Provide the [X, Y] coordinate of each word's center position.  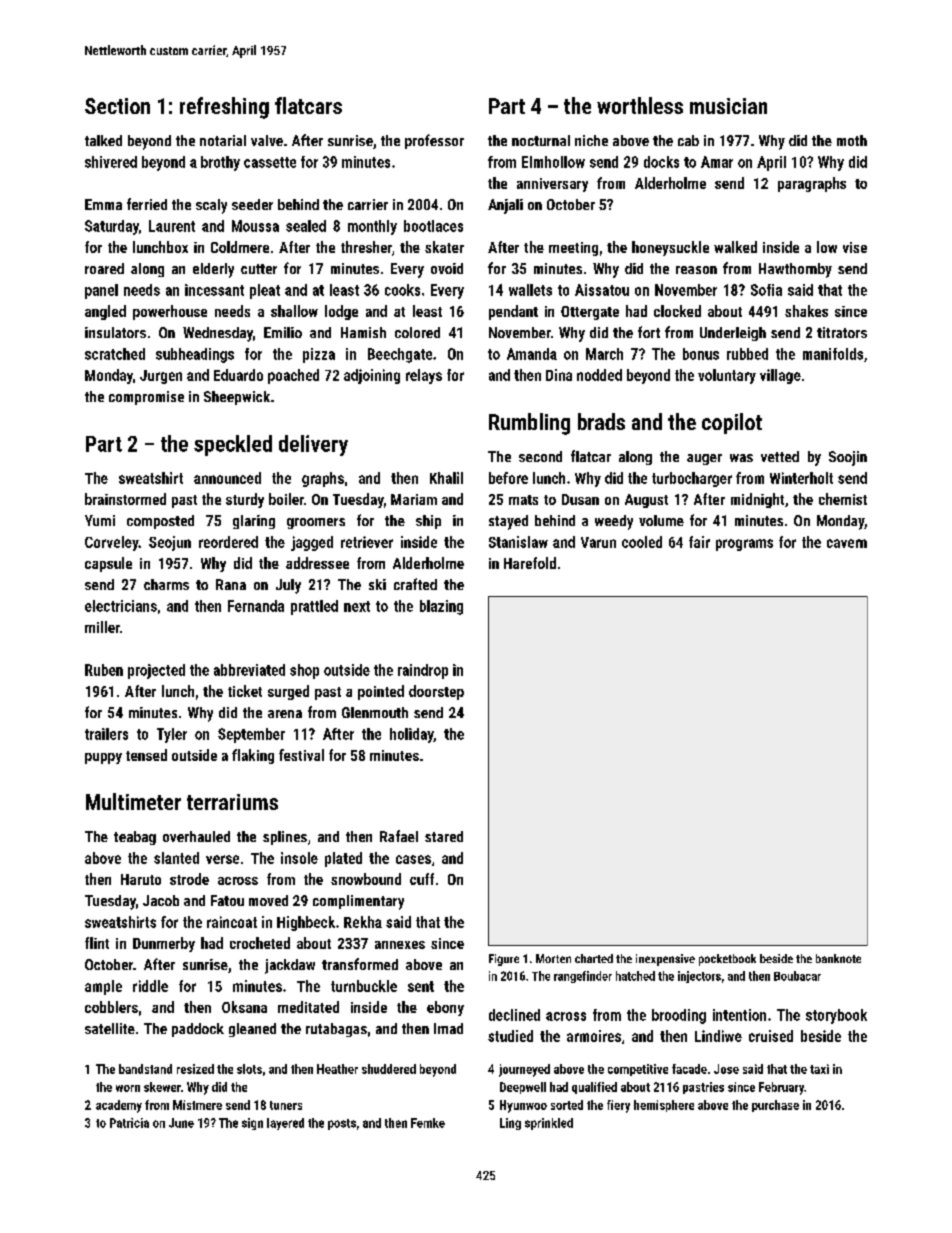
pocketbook [727, 960]
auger [704, 459]
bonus [701, 354]
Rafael [399, 836]
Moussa [255, 226]
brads [601, 421]
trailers [106, 734]
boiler [286, 499]
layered [285, 1124]
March [604, 354]
